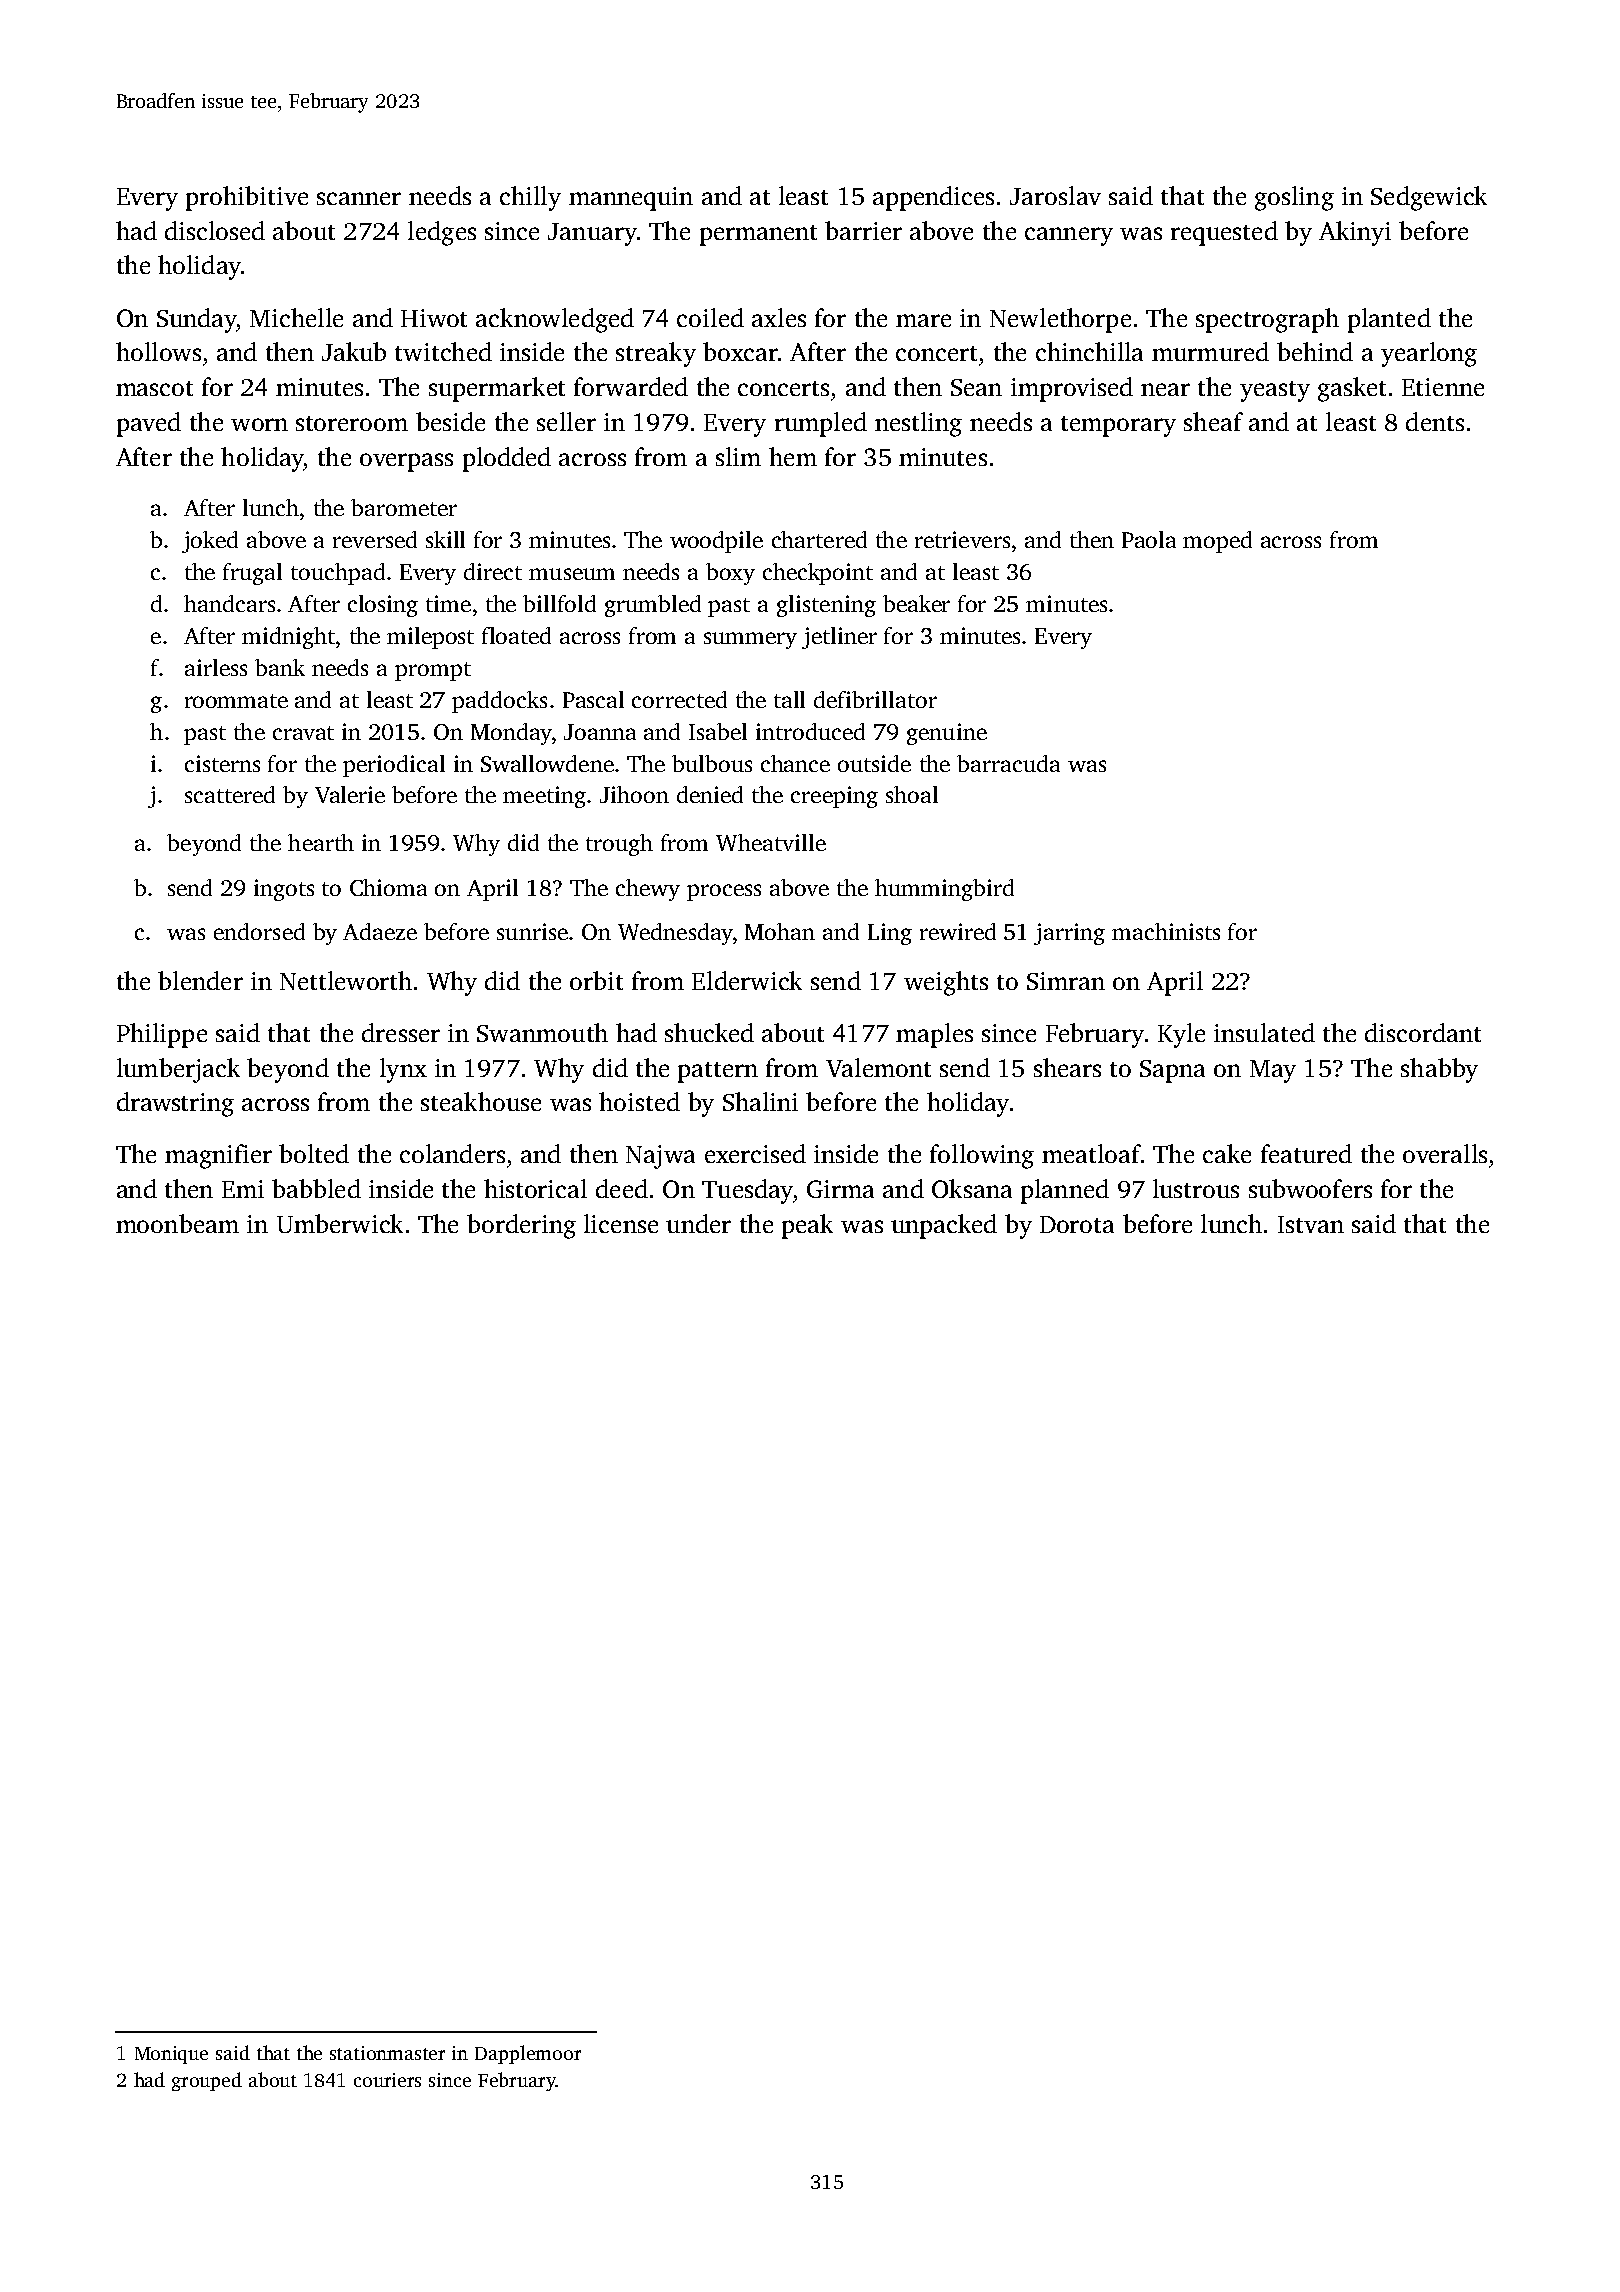 This screenshot has height=2292, width=1620. I want to click on Monday, so click(511, 734).
